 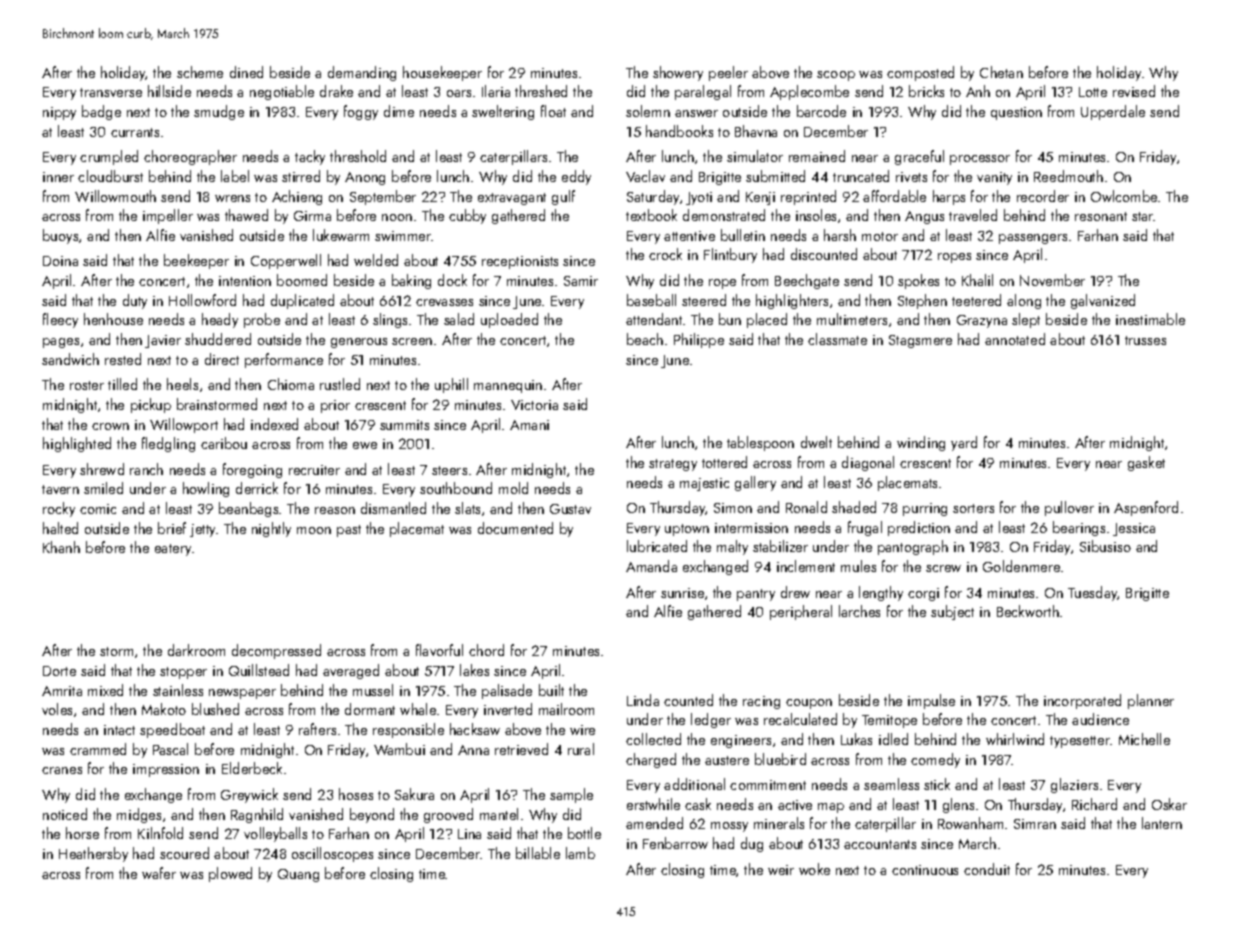 What do you see at coordinates (1001, 72) in the screenshot?
I see `Chetan` at bounding box center [1001, 72].
